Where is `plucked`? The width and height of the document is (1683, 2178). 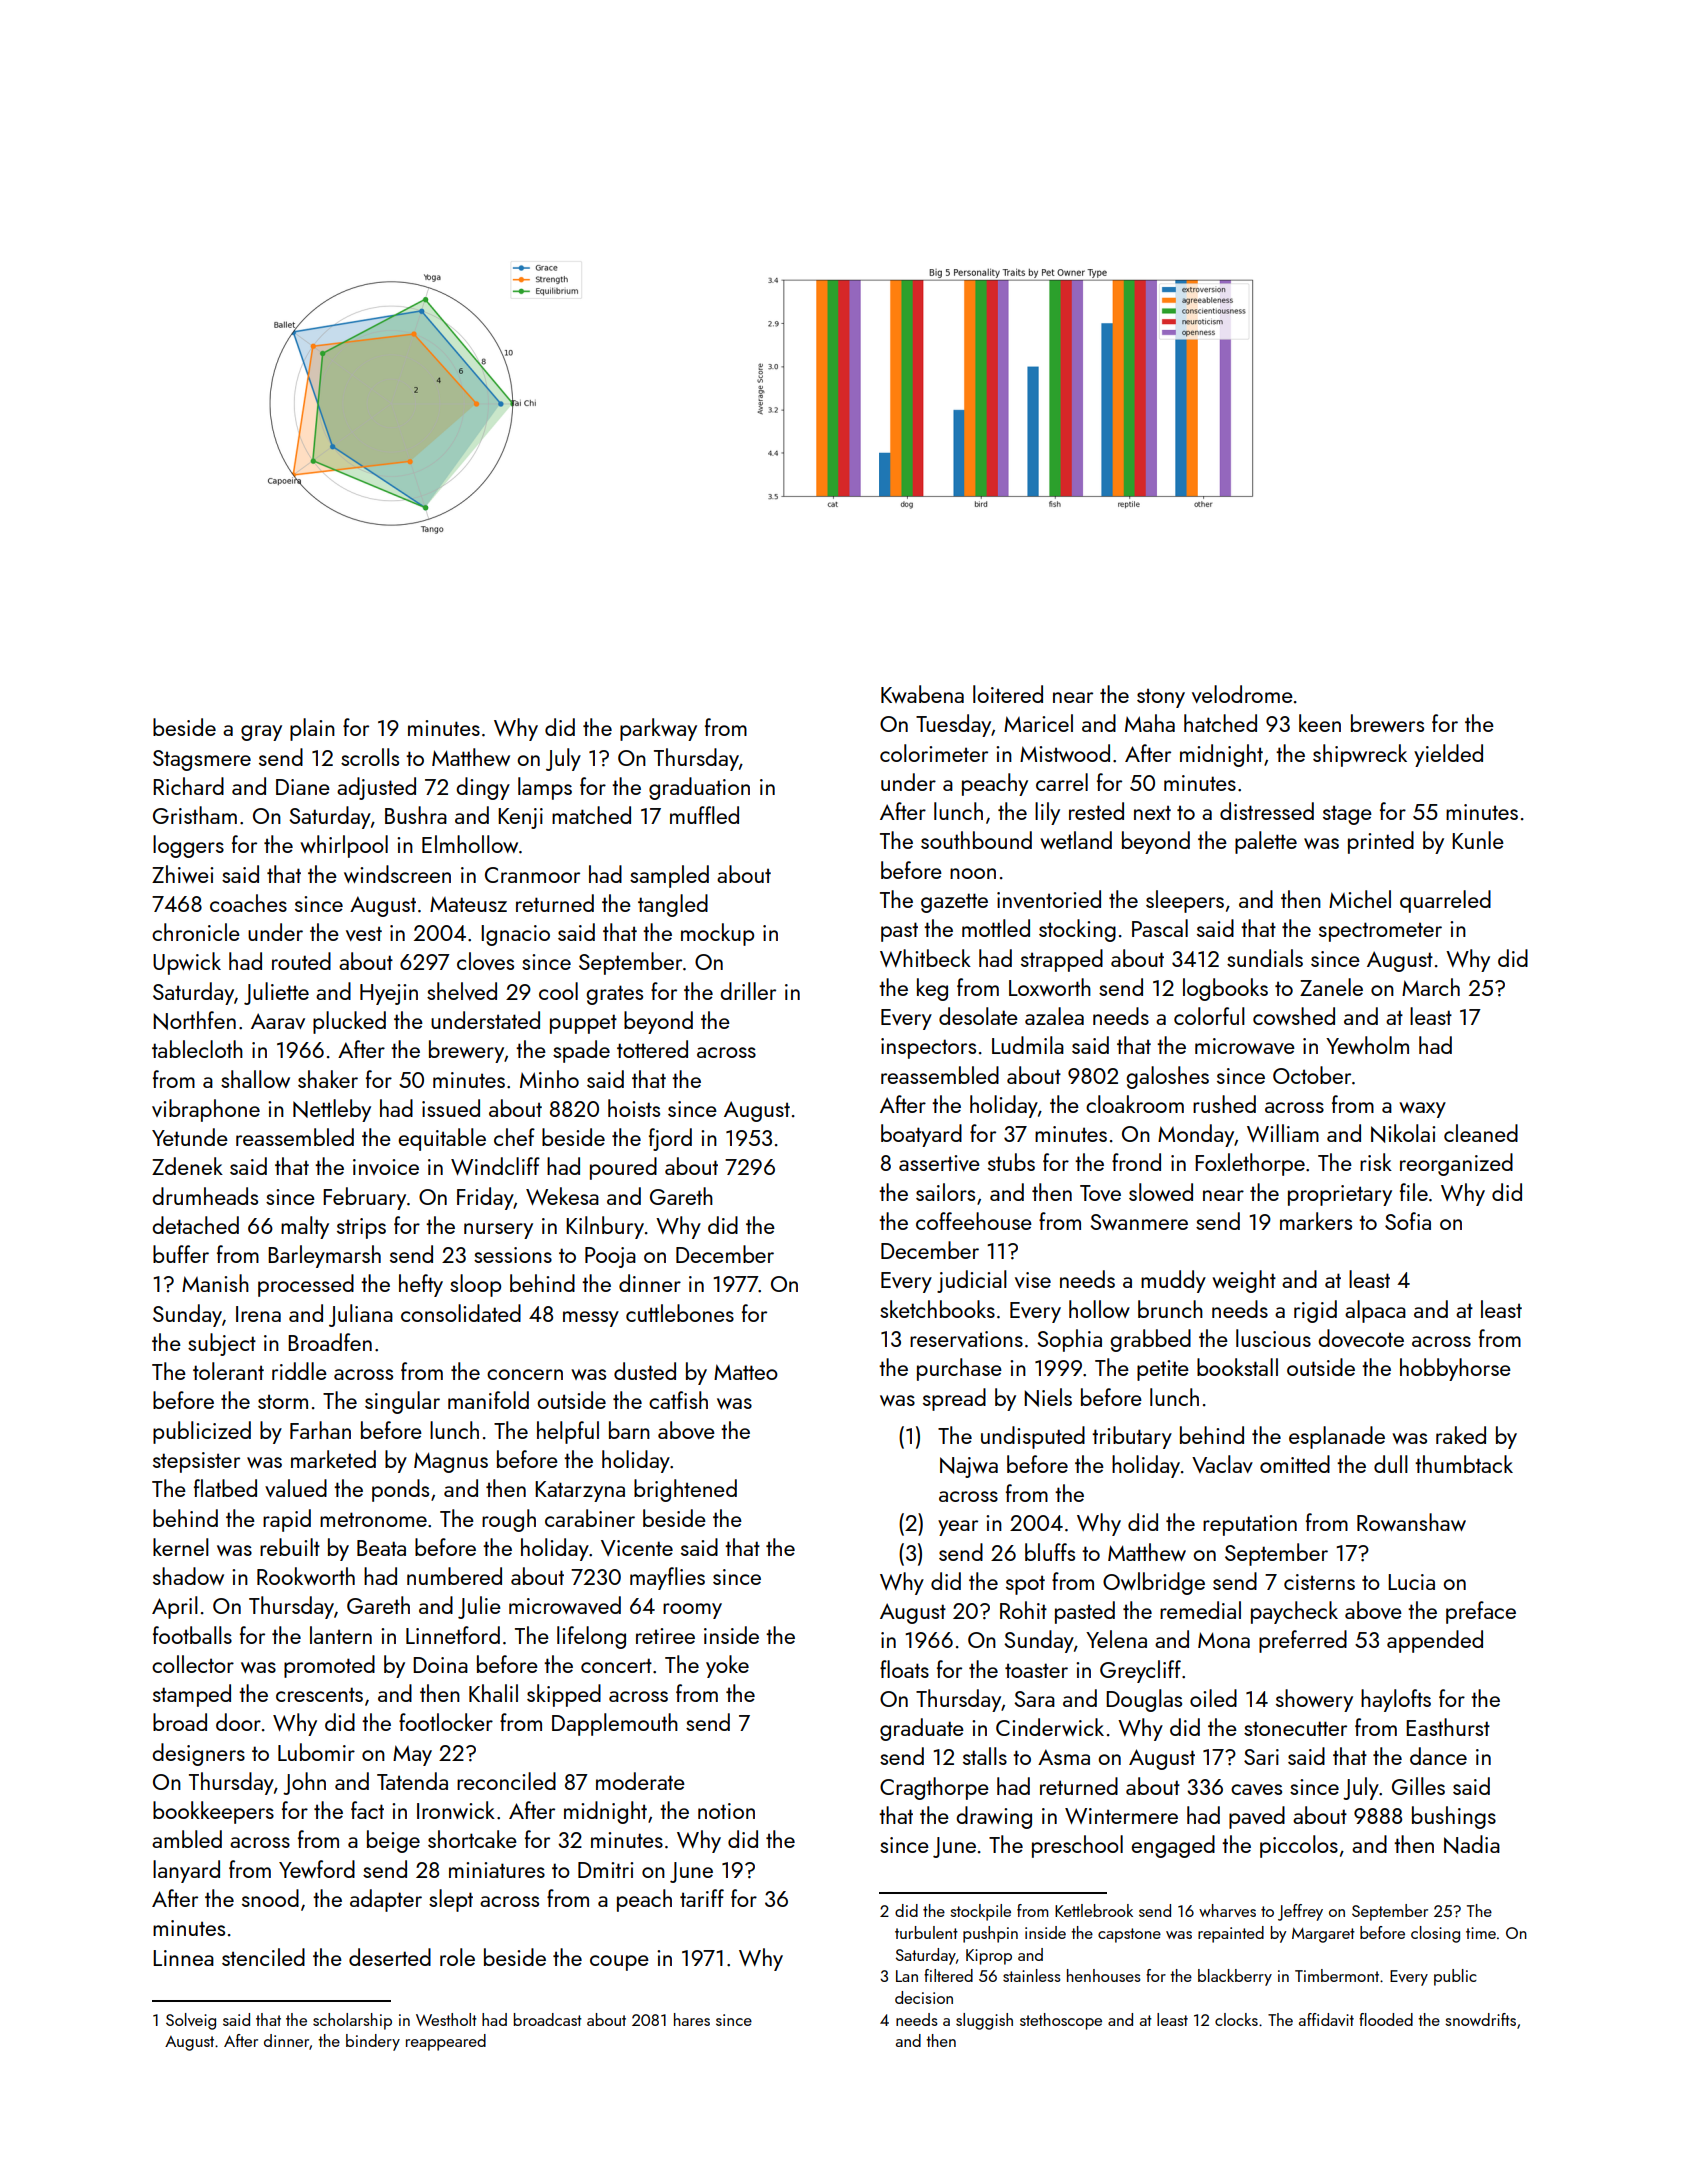
plucked is located at coordinates (349, 1022).
